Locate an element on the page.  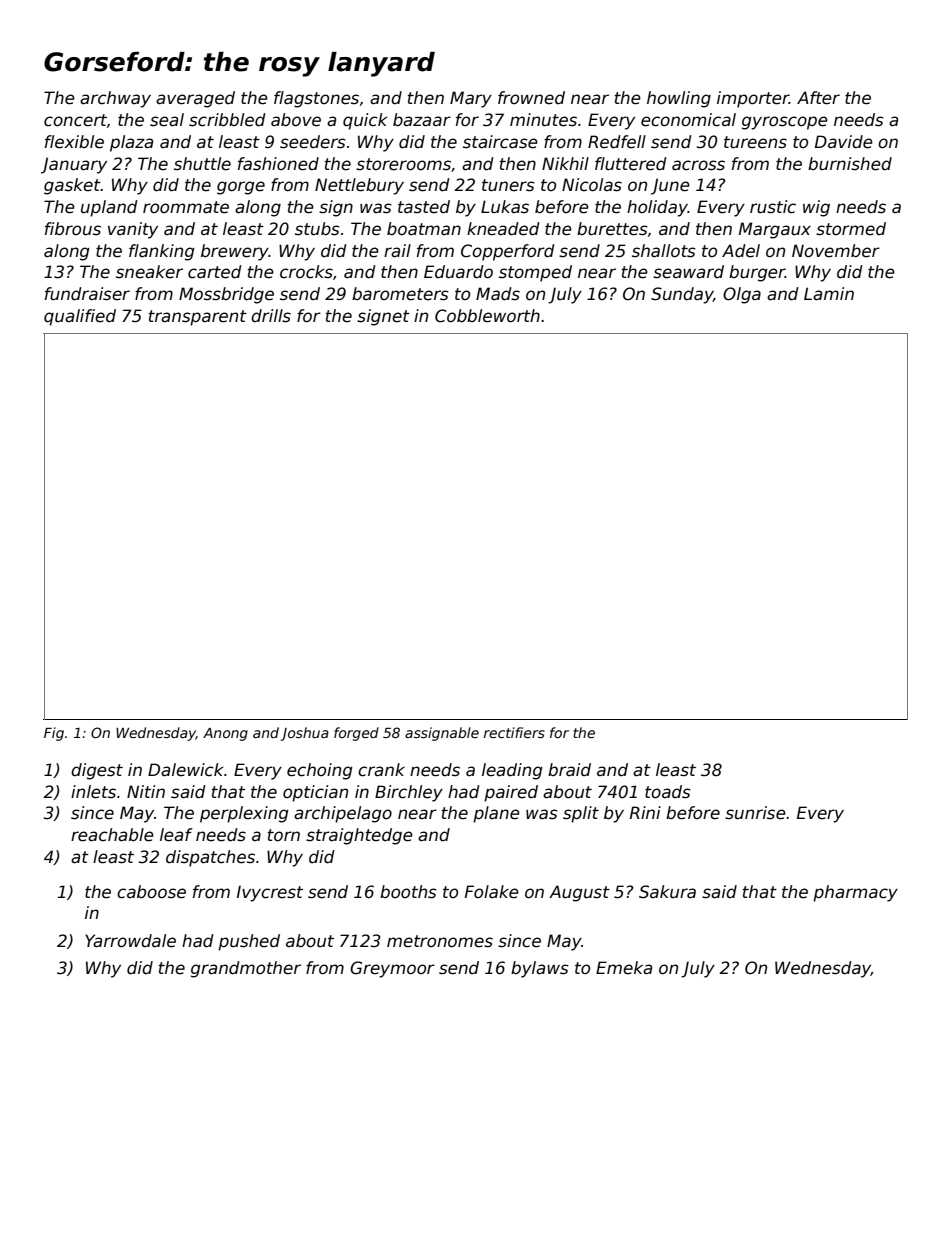
forged is located at coordinates (356, 734).
